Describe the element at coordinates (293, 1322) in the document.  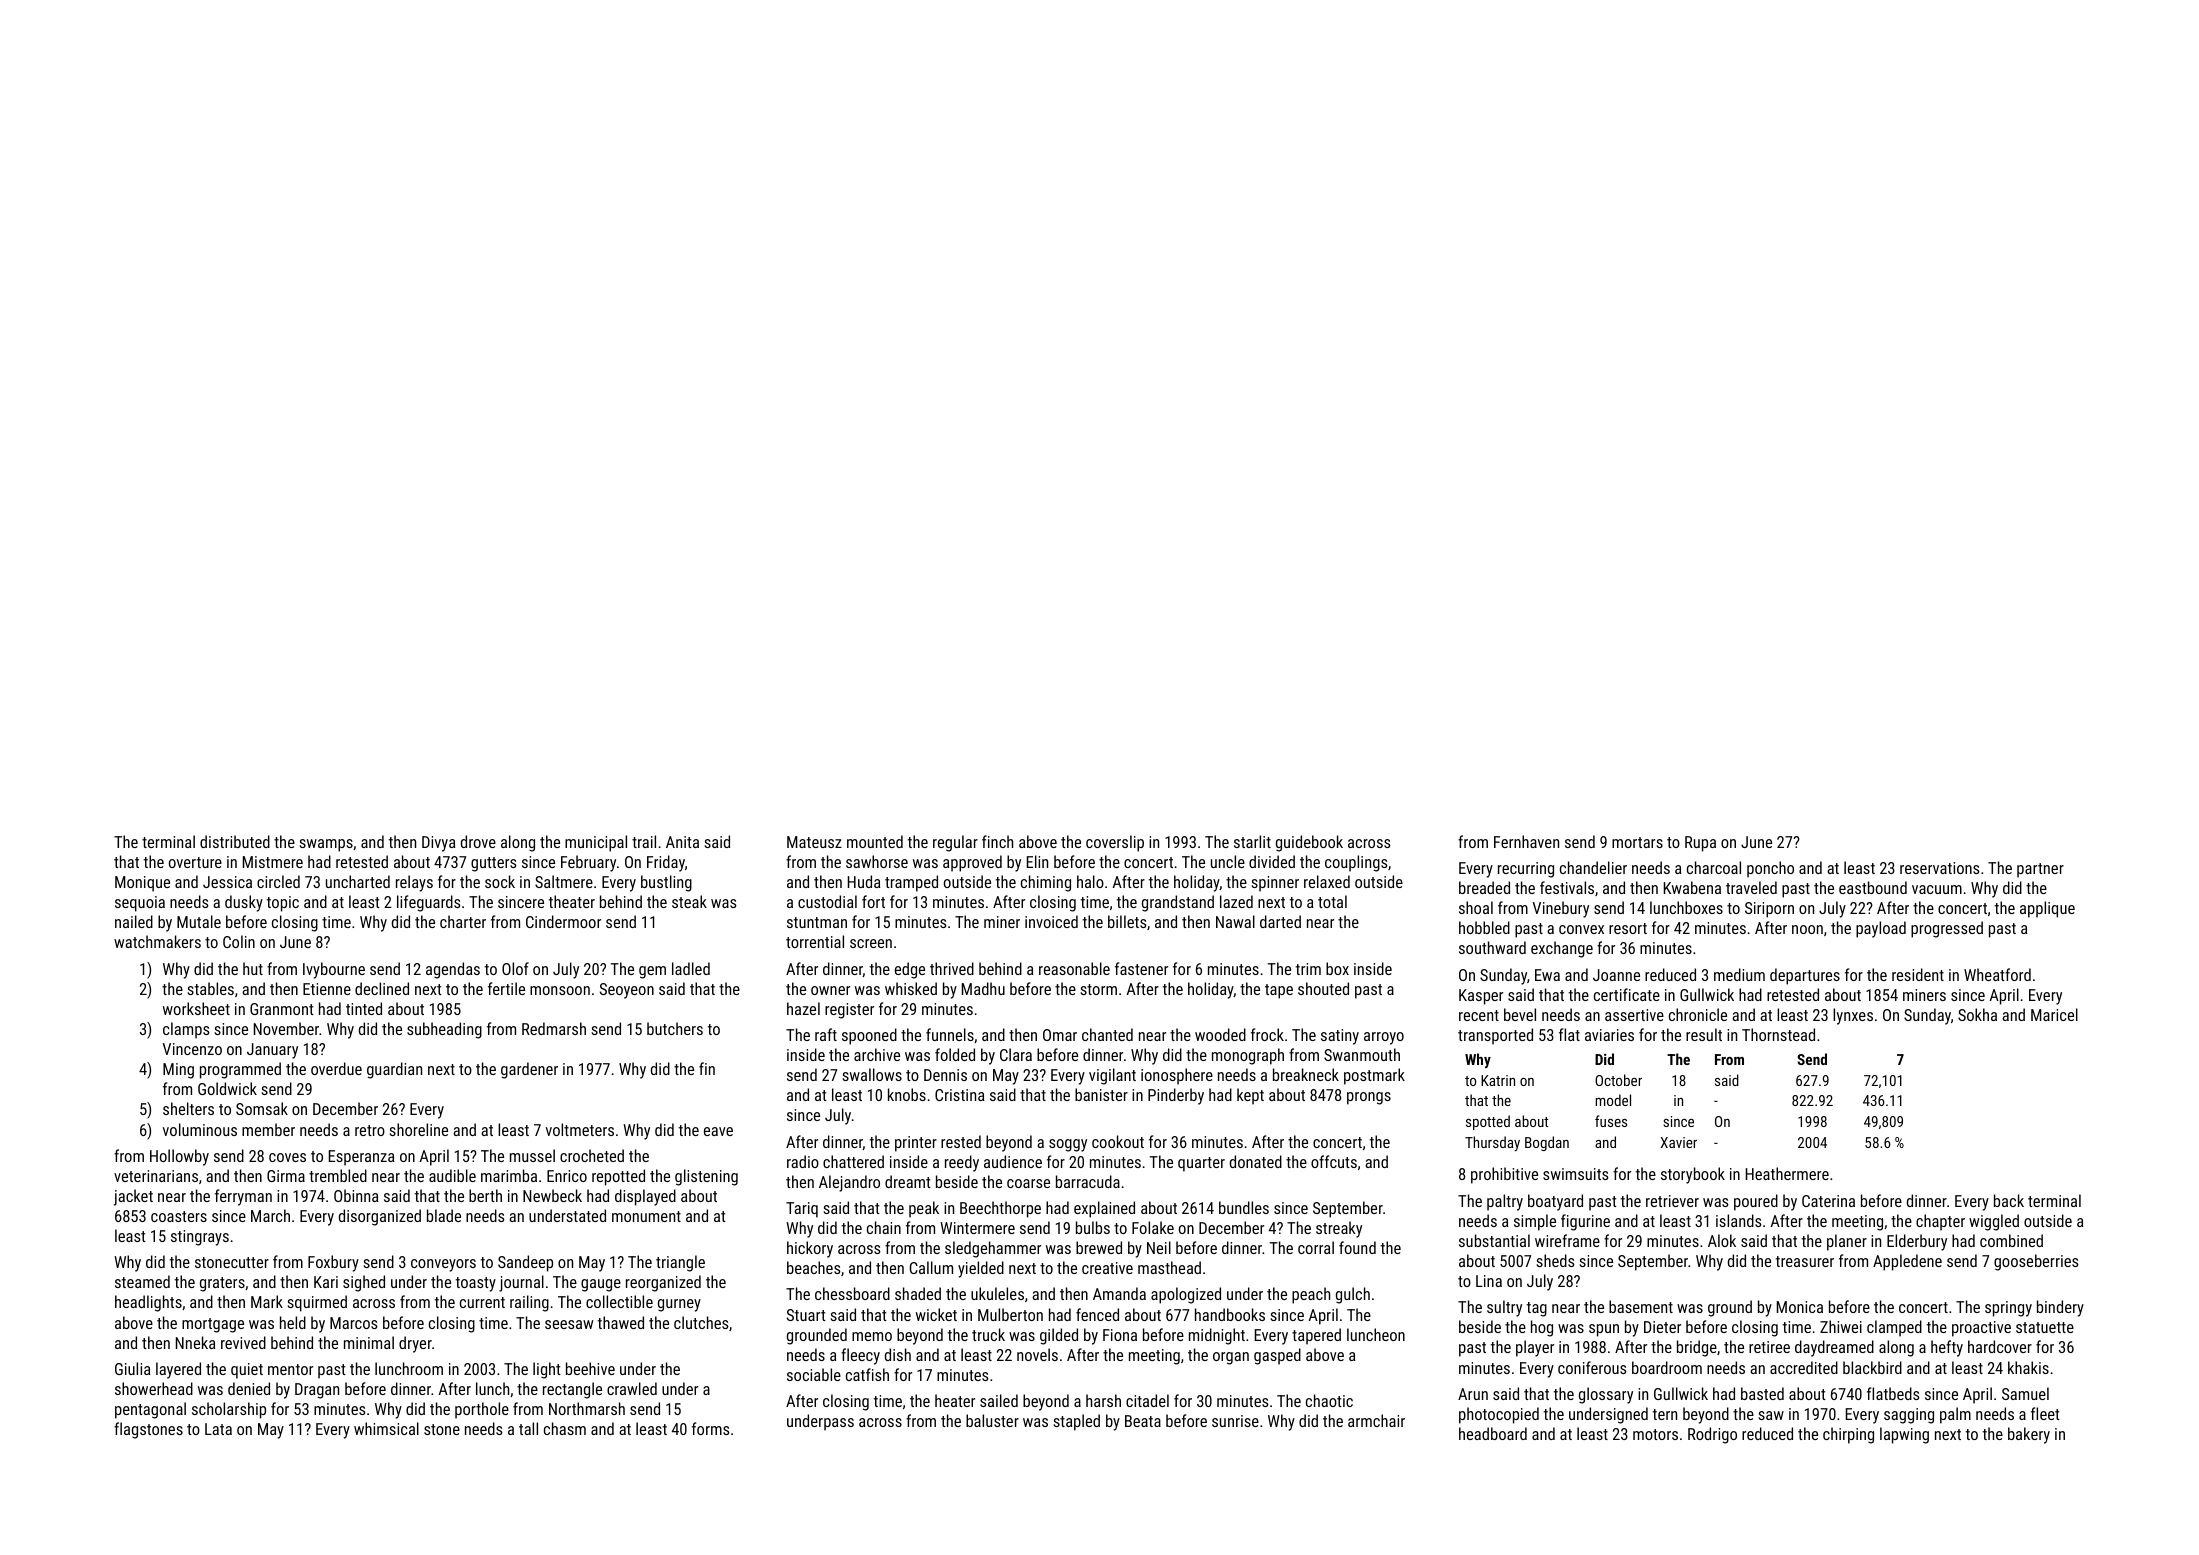
I see `held` at that location.
